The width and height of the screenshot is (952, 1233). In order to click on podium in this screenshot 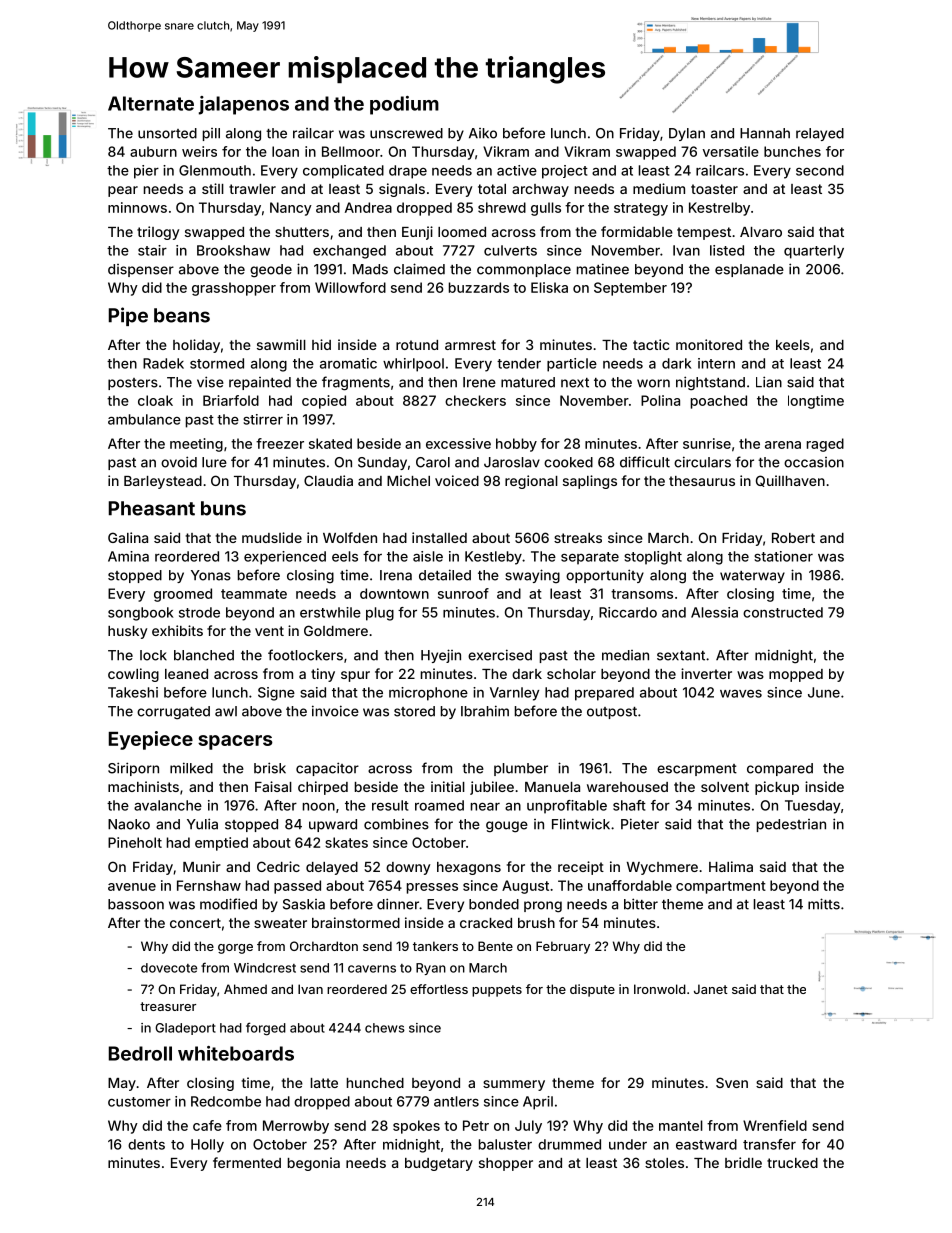, I will do `click(404, 105)`.
